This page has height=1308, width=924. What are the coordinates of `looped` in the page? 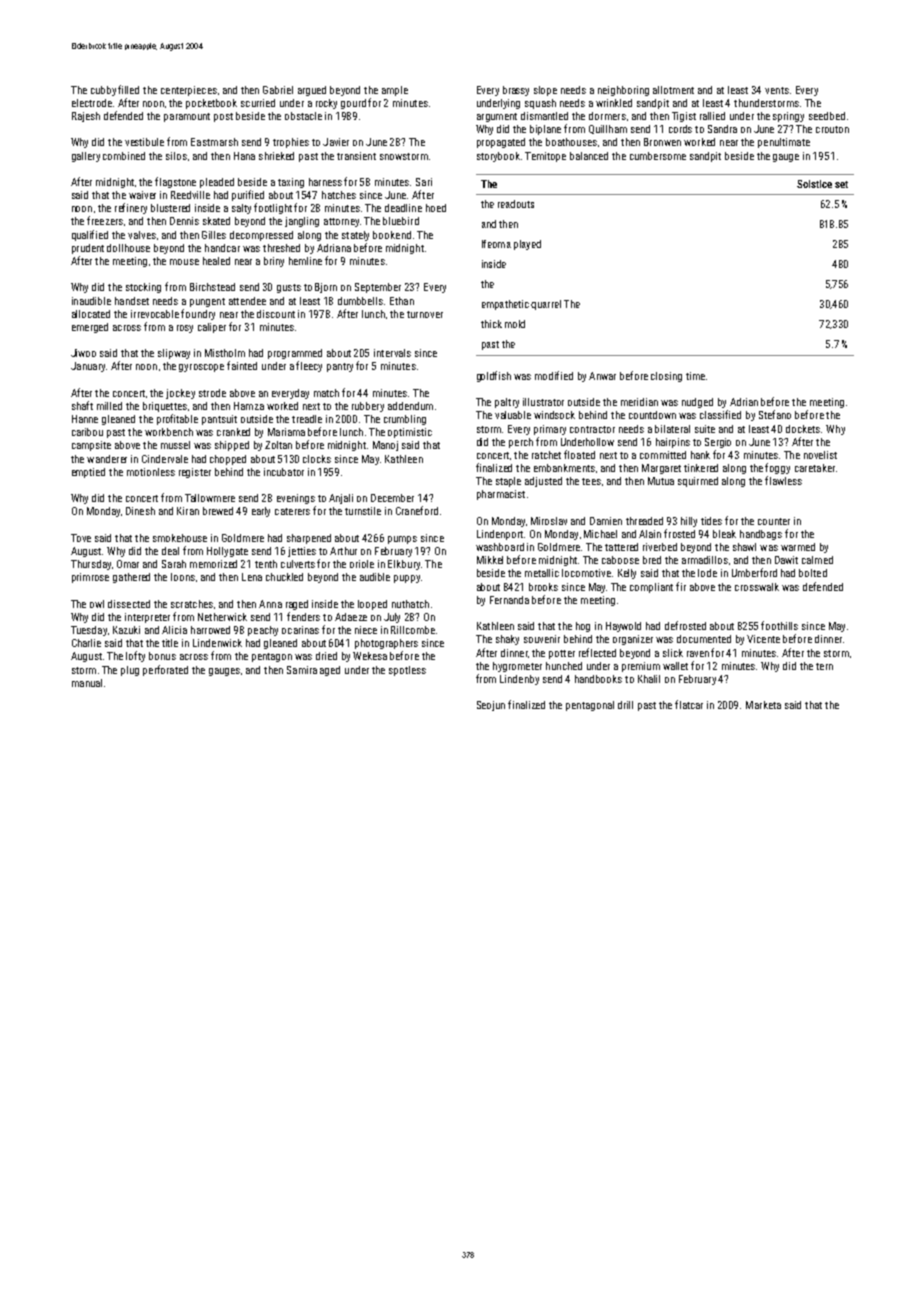 It's located at (372, 605).
